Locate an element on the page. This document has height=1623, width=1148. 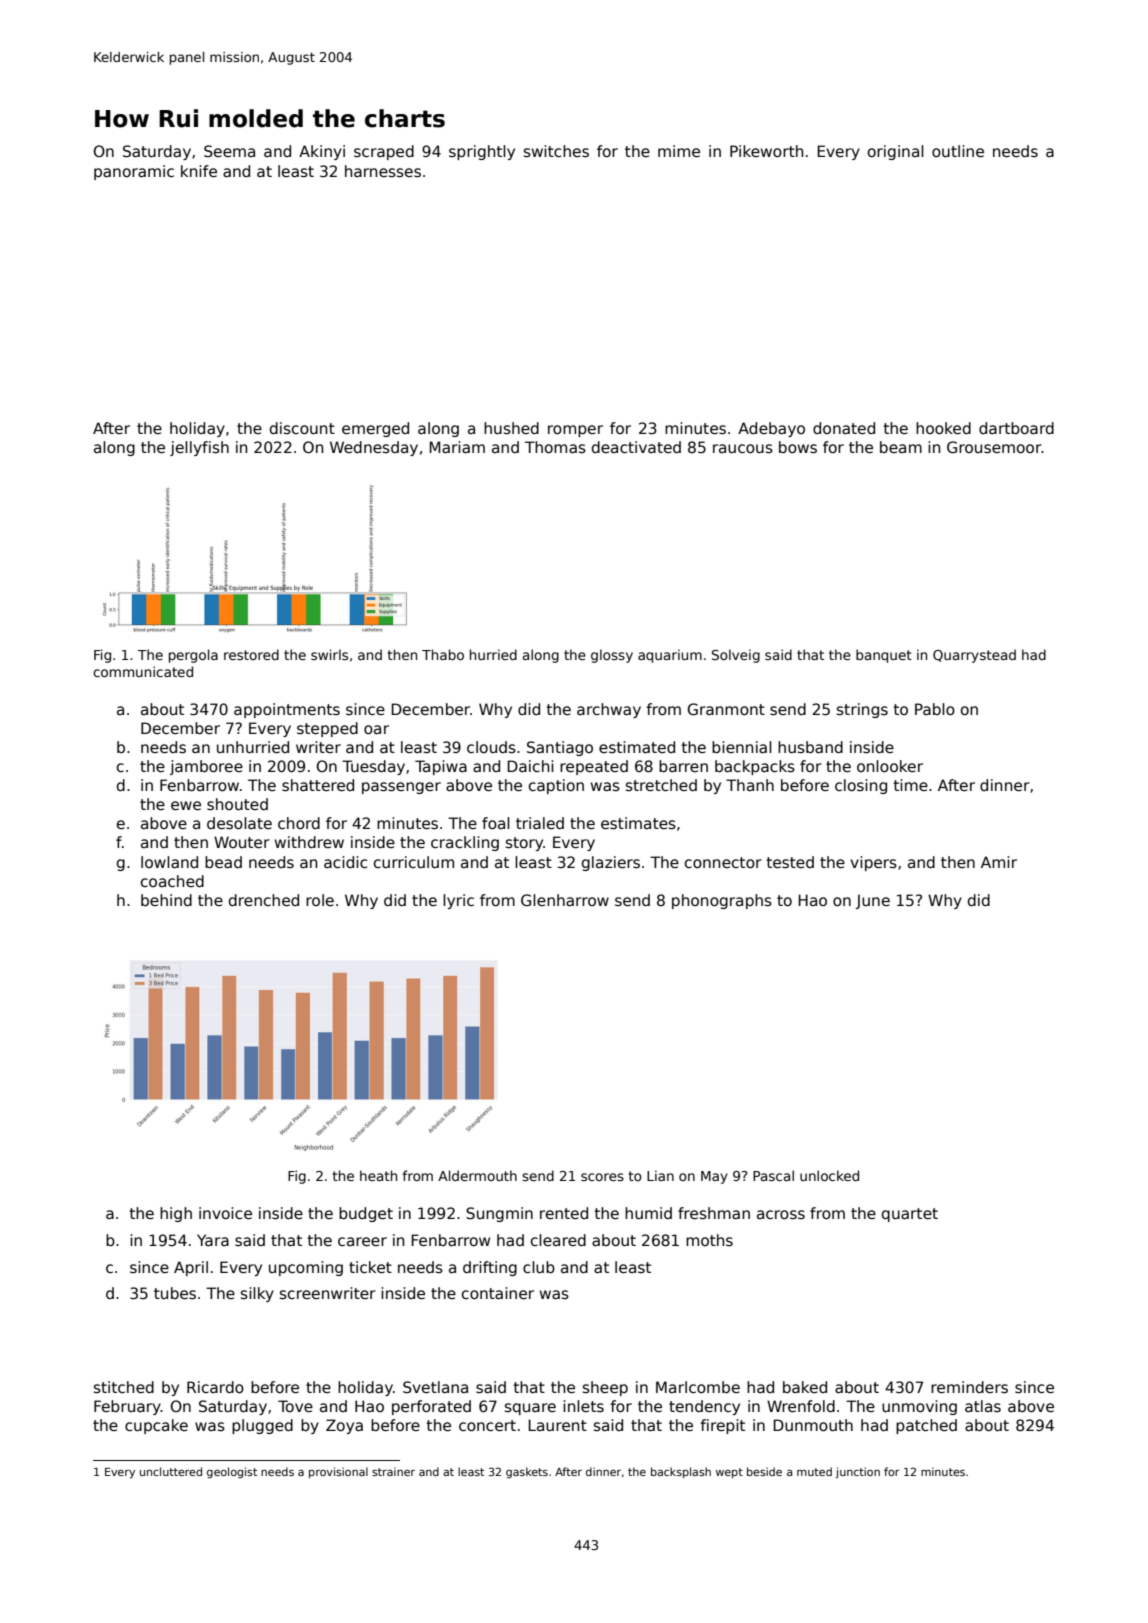
Ricardo is located at coordinates (215, 1387).
